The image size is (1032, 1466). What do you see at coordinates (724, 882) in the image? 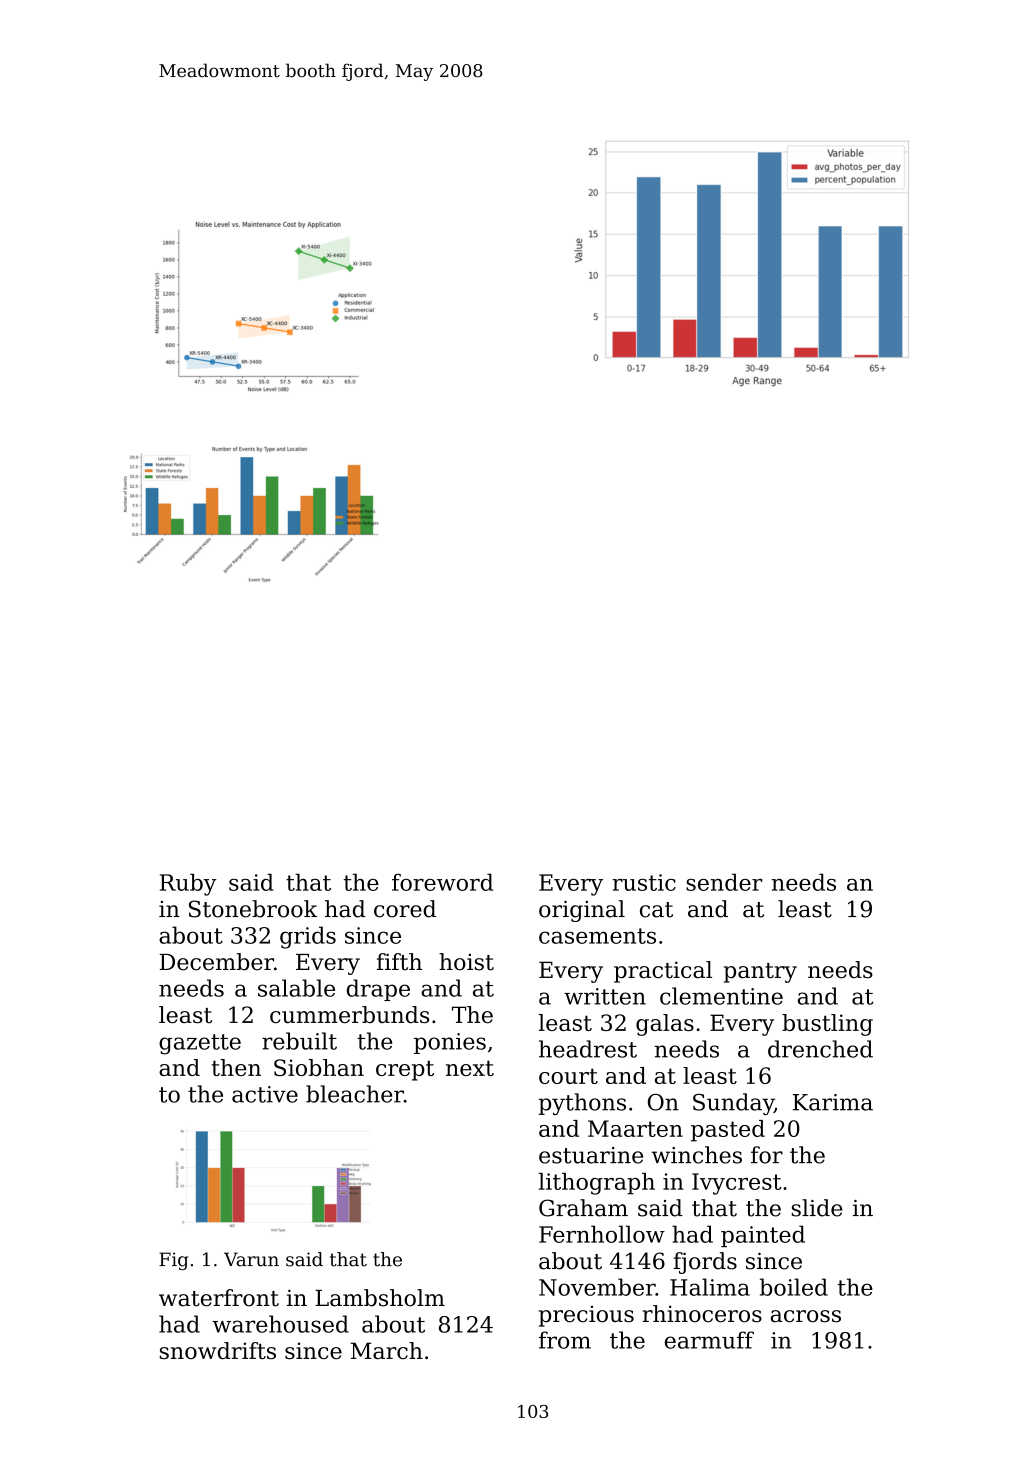
I see `sender` at bounding box center [724, 882].
